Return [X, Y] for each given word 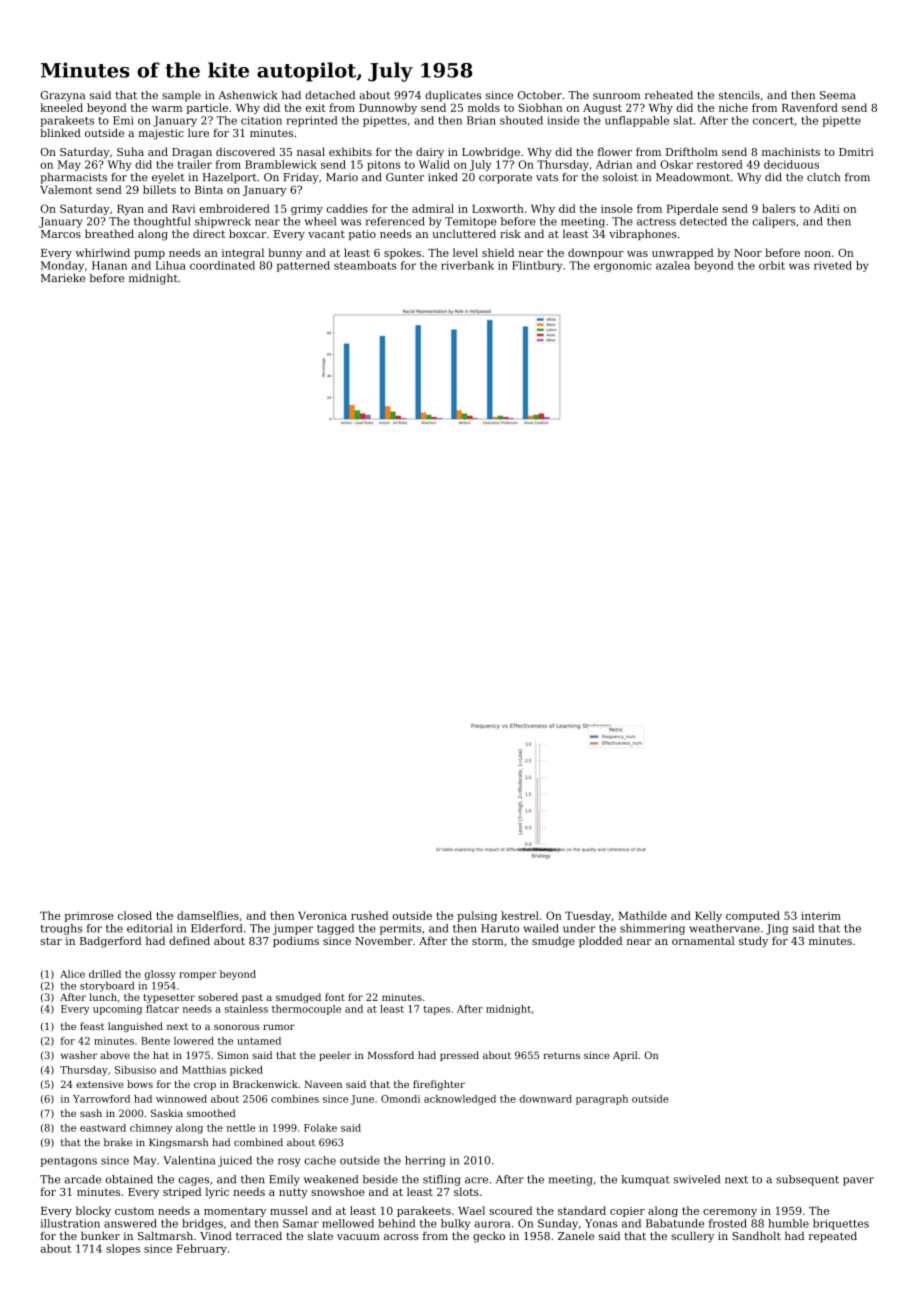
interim [821, 916]
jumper [293, 929]
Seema [838, 95]
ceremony [730, 1213]
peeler [335, 1056]
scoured [511, 1210]
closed [135, 915]
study [753, 942]
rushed [370, 915]
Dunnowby [388, 108]
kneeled [61, 107]
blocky [93, 1211]
